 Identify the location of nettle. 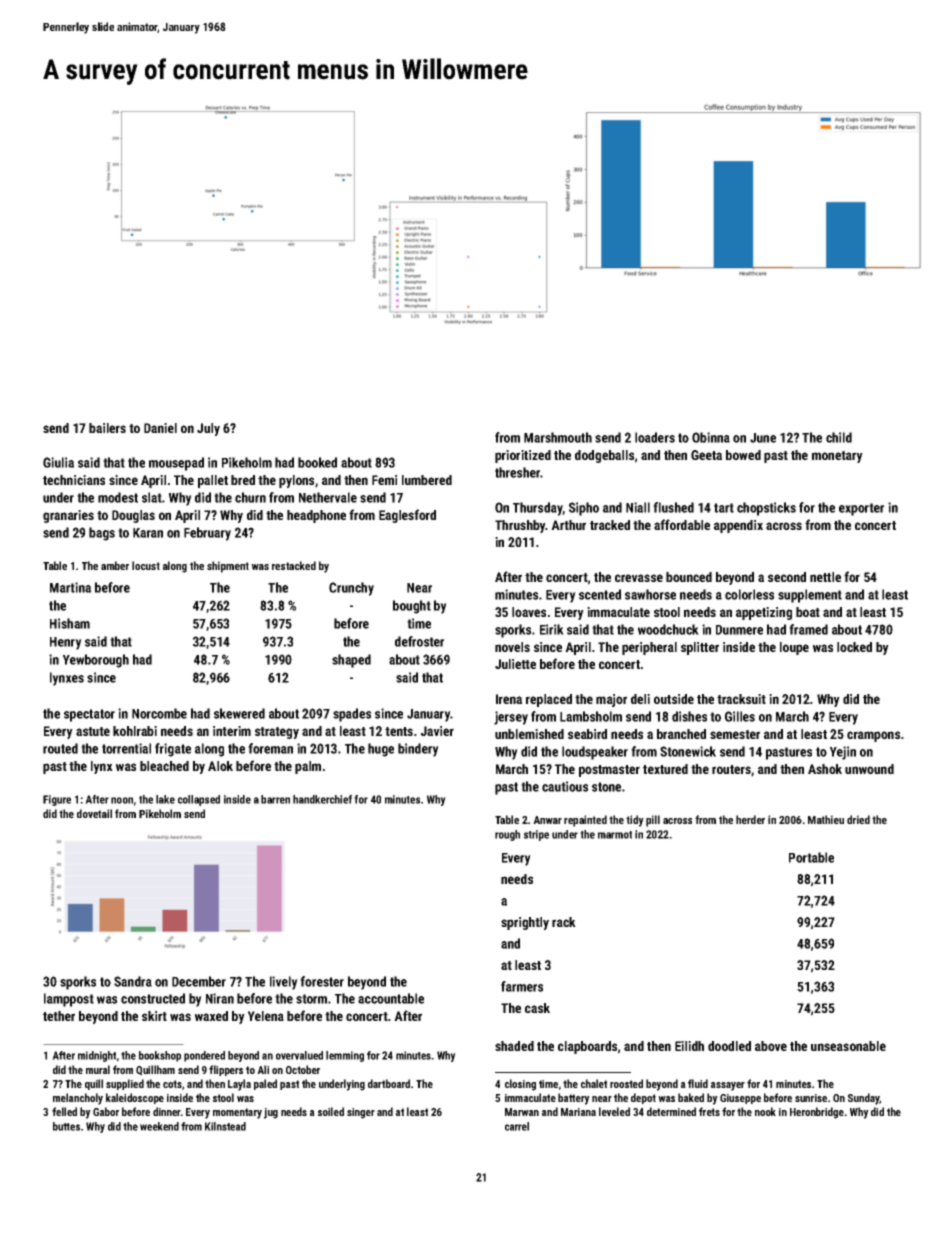
(825, 577).
